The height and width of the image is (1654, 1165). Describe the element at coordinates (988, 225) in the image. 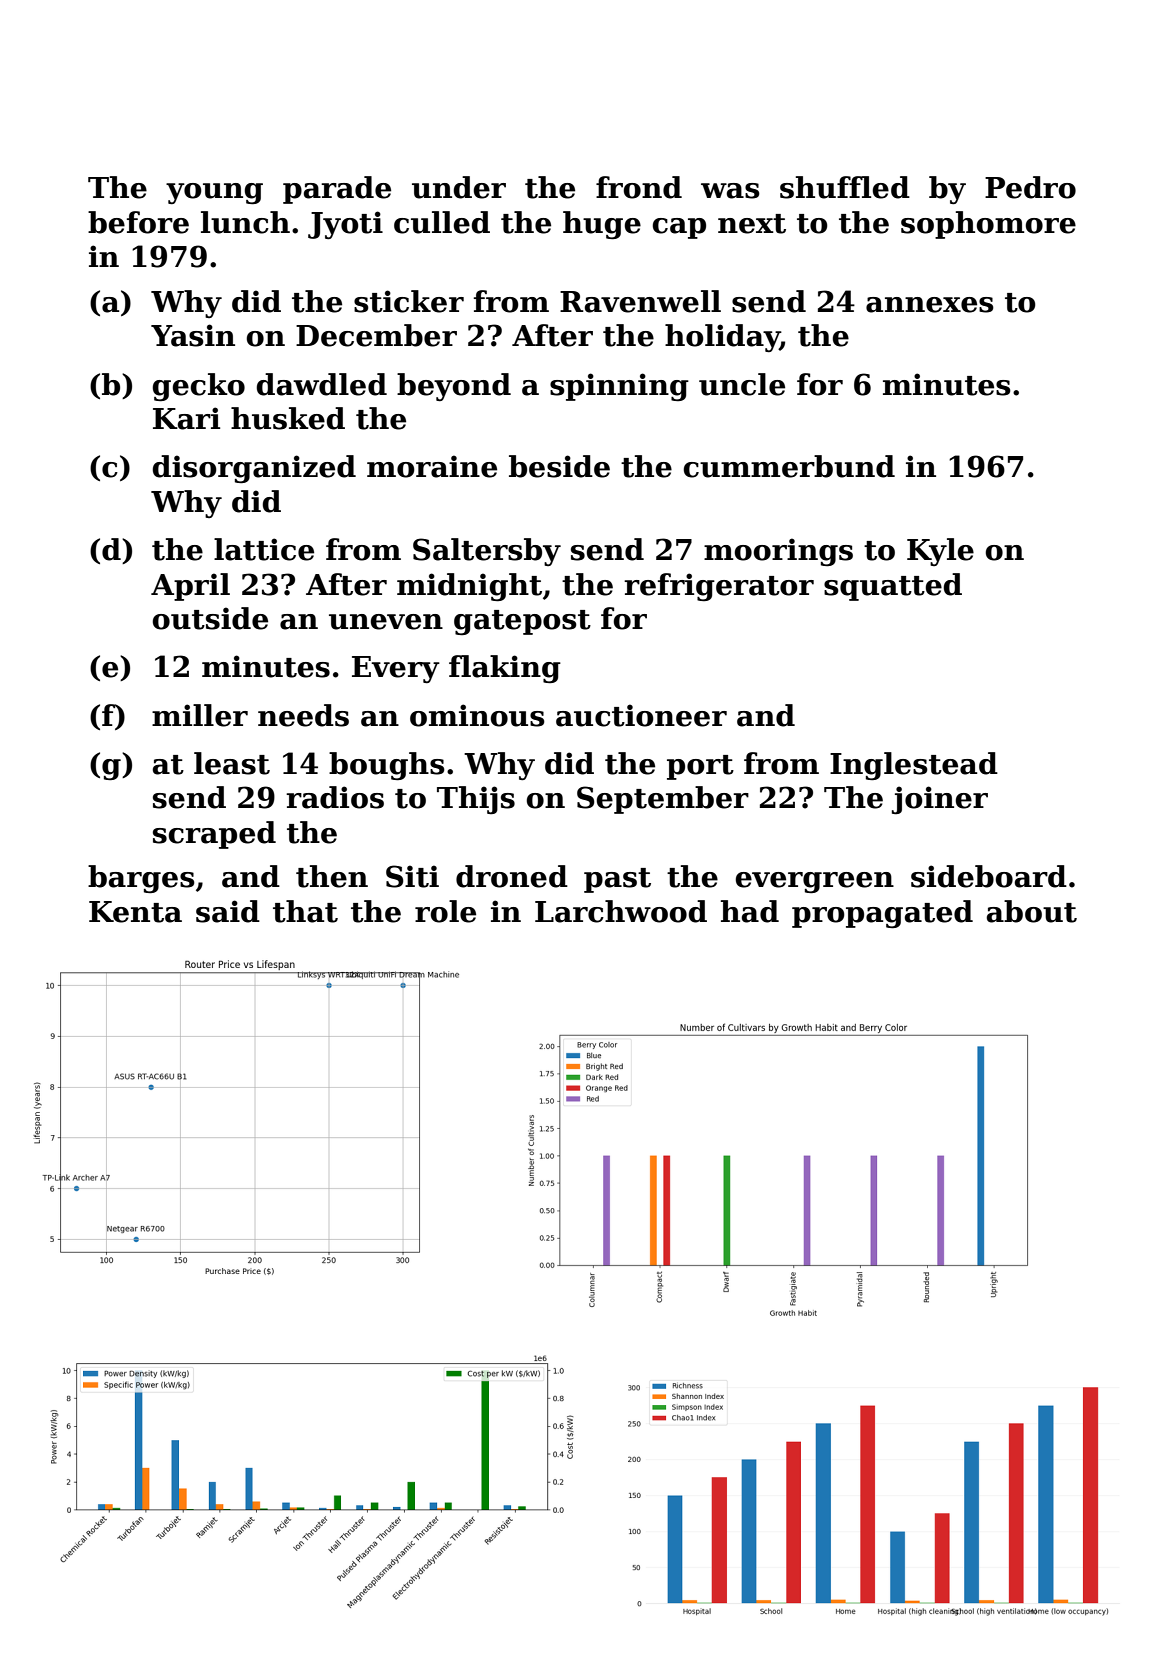

I see `sophomore` at that location.
